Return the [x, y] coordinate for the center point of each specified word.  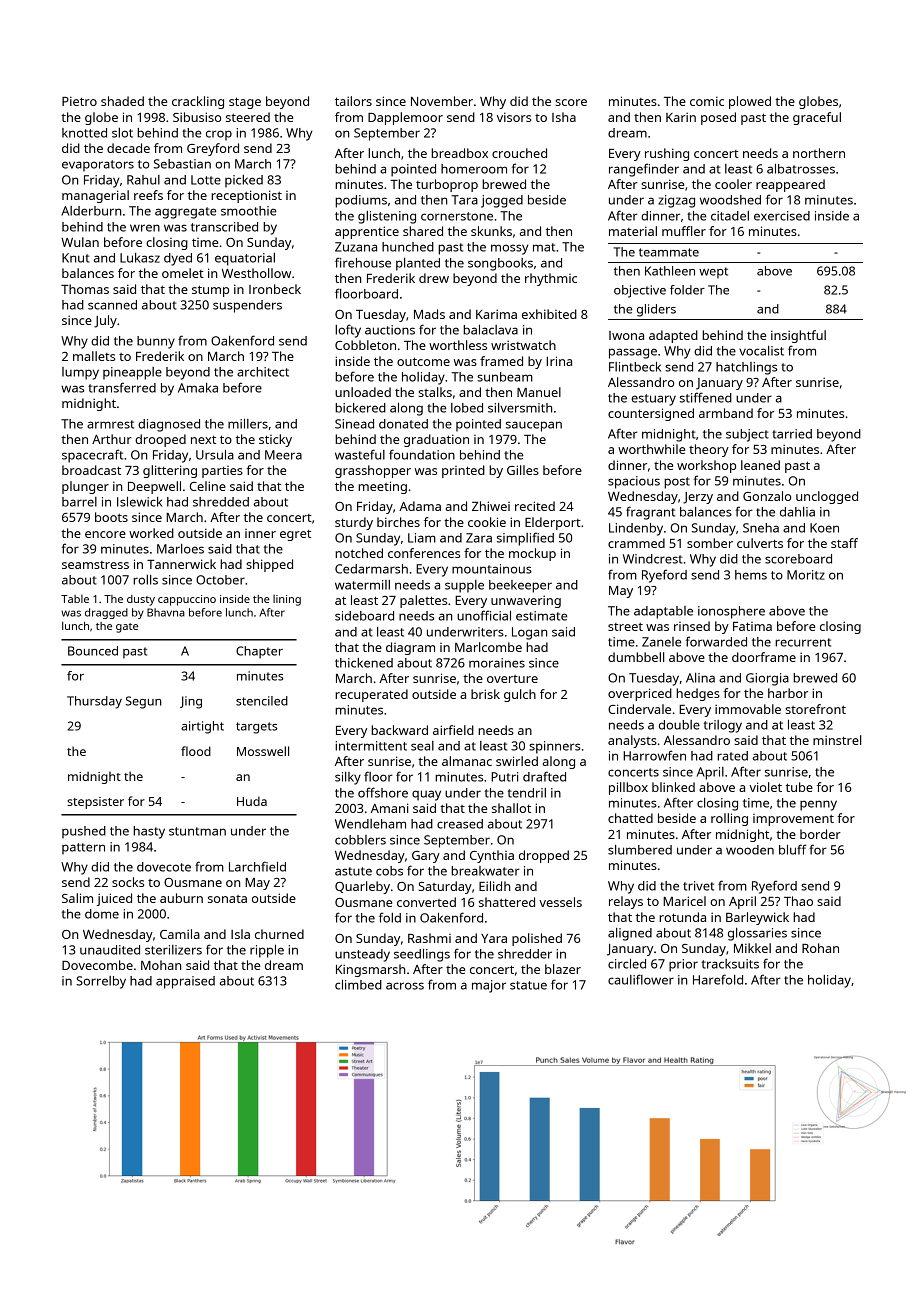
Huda [252, 801]
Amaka [198, 388]
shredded [221, 502]
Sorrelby [101, 982]
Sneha [761, 528]
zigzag [676, 201]
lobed [467, 408]
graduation [436, 440]
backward [399, 730]
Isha [564, 117]
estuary [653, 400]
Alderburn [91, 211]
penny [818, 805]
